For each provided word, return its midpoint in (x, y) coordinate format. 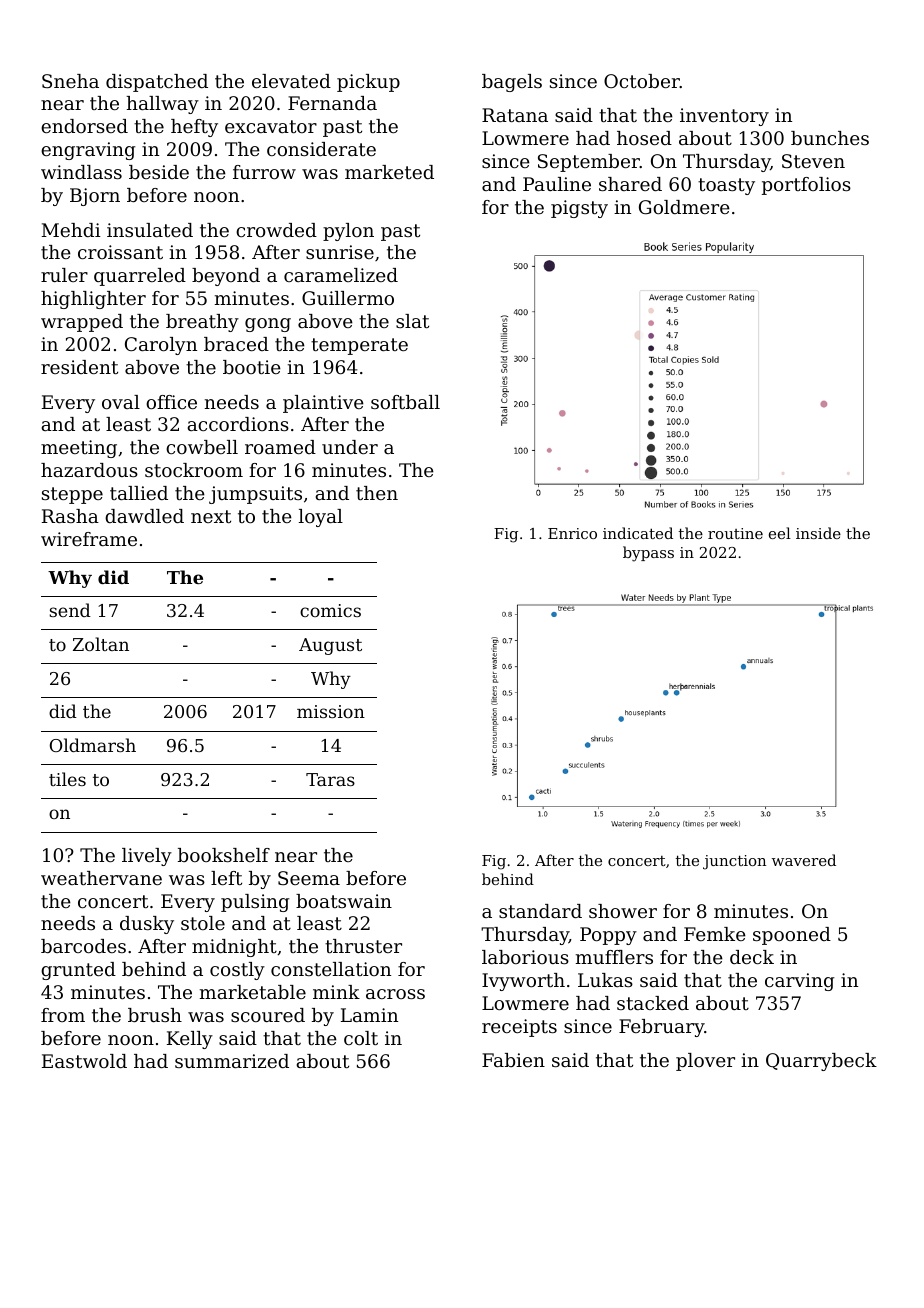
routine (735, 533)
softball (405, 402)
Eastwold (84, 1061)
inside (818, 533)
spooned (792, 936)
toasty (726, 186)
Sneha (70, 81)
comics (330, 610)
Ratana (515, 115)
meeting (79, 449)
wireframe (89, 539)
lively (147, 857)
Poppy (608, 936)
